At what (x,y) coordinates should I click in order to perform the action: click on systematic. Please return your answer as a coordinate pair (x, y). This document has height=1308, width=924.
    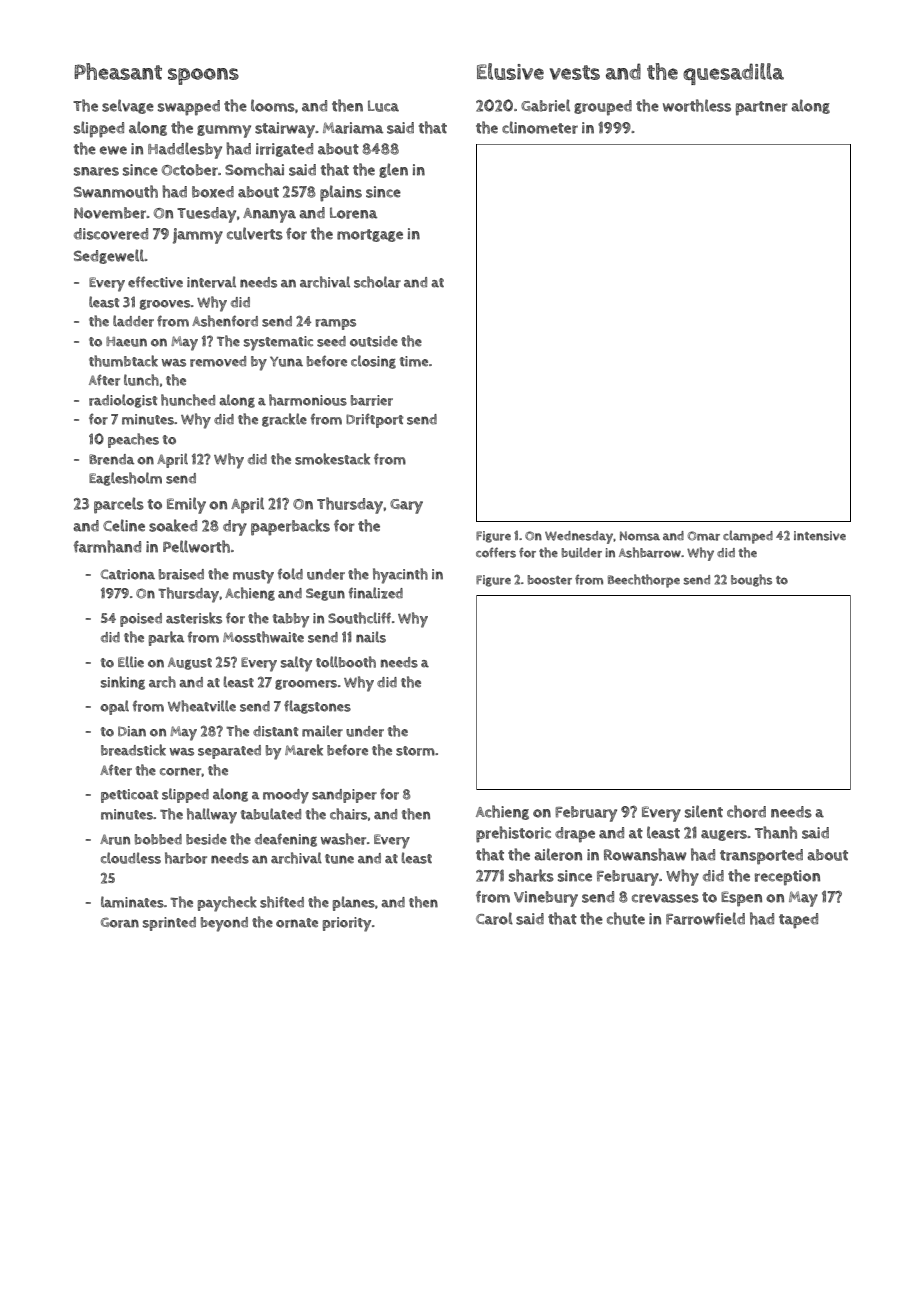
    Looking at the image, I should click on (278, 343).
